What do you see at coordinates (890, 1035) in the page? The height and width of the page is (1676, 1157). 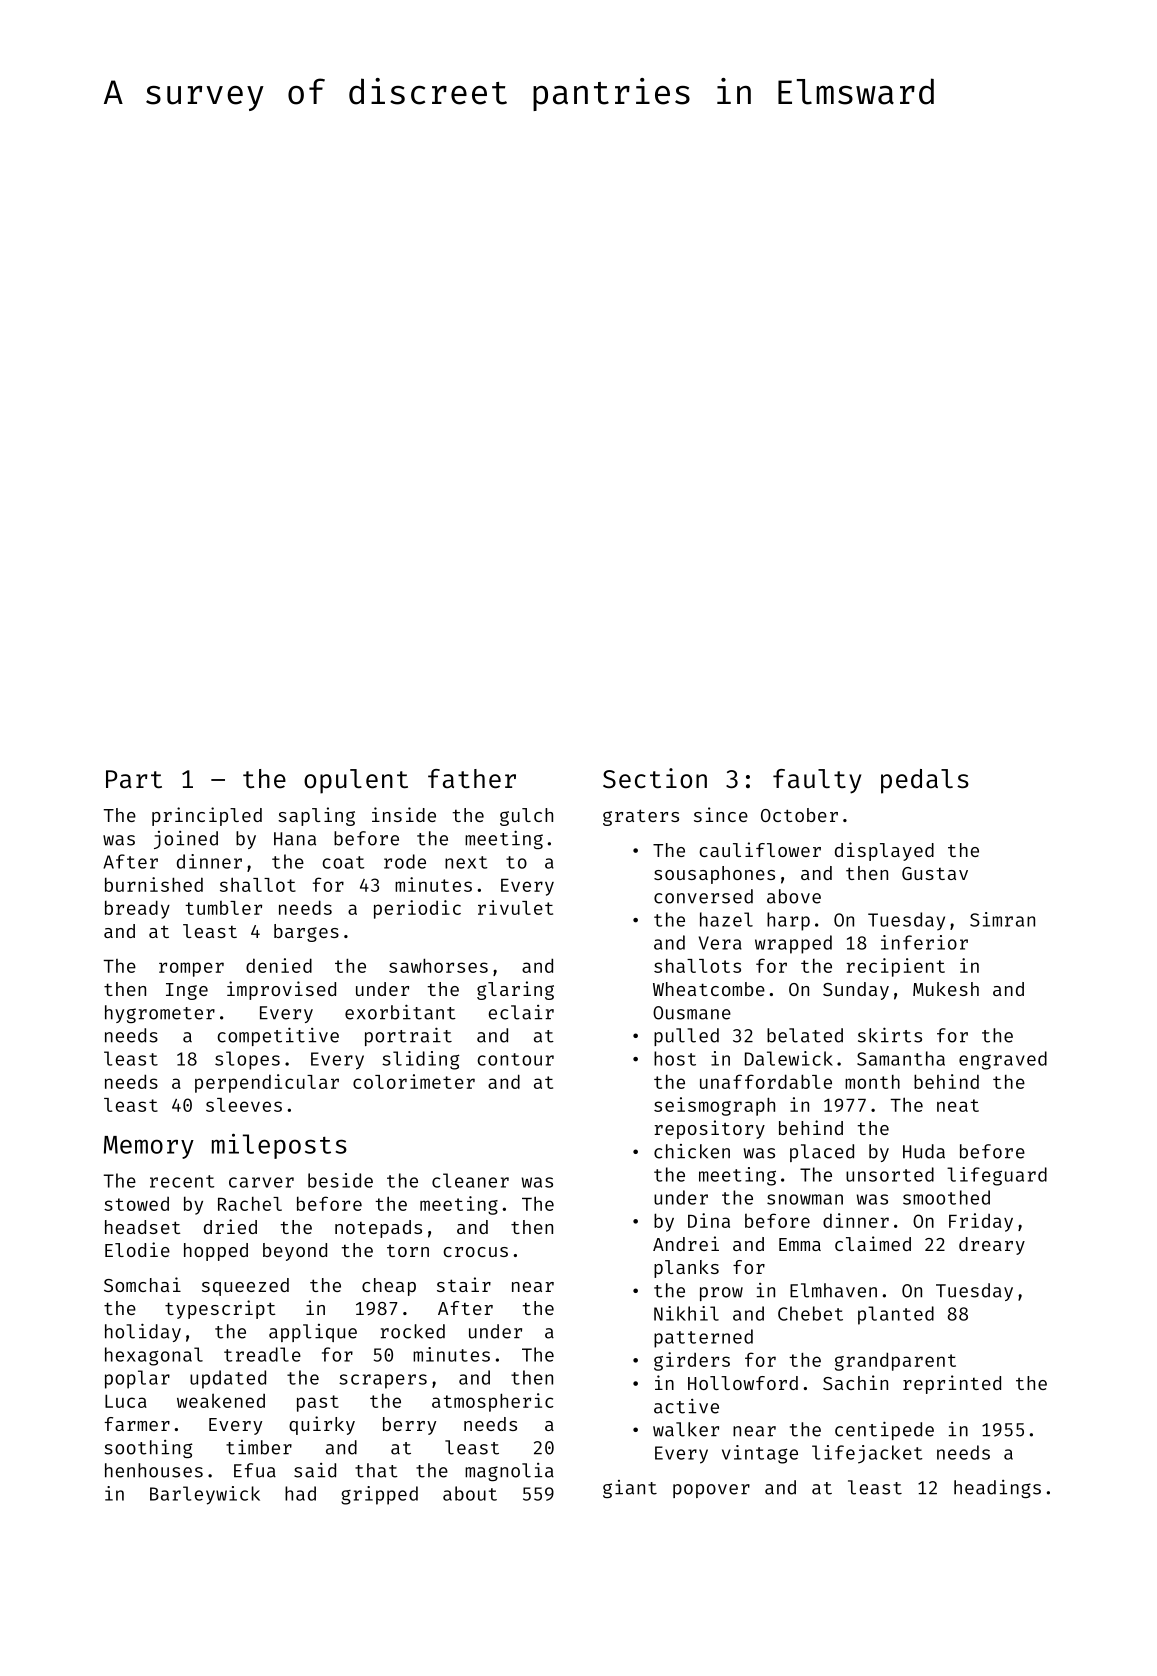 I see `skirts` at bounding box center [890, 1035].
